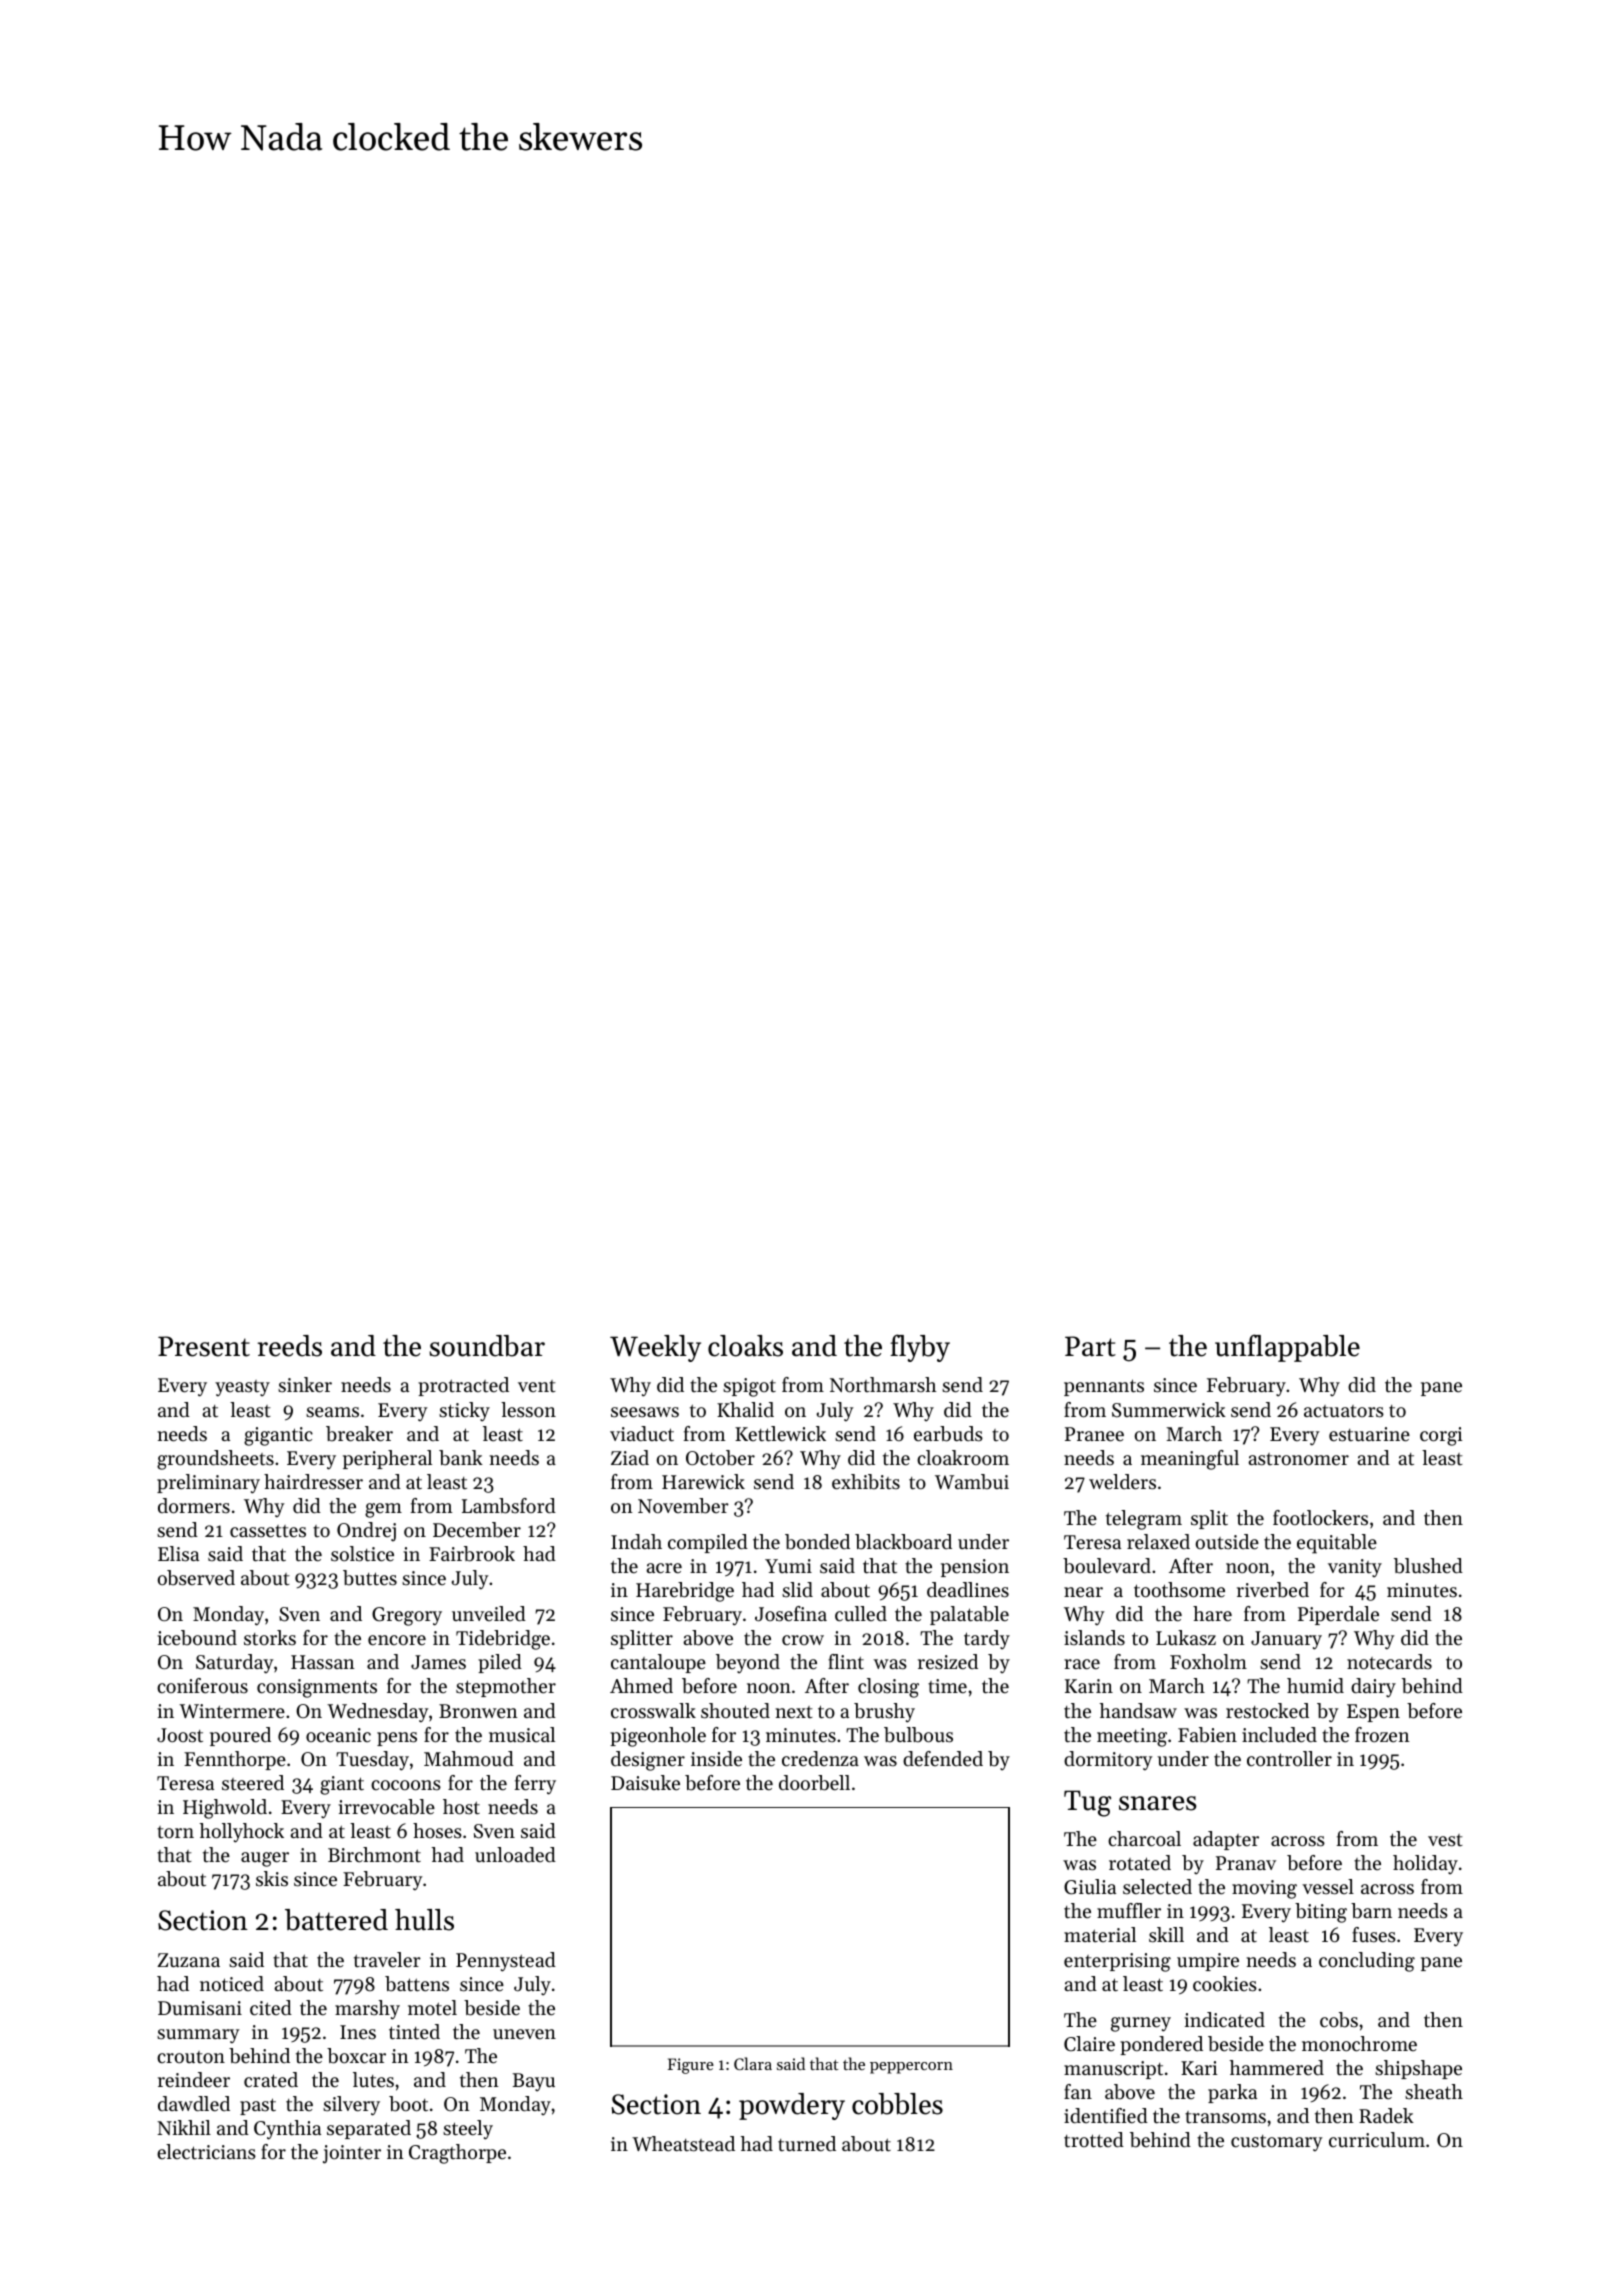 Image resolution: width=1620 pixels, height=2292 pixels. Describe the element at coordinates (1100, 1935) in the screenshot. I see `material` at that location.
